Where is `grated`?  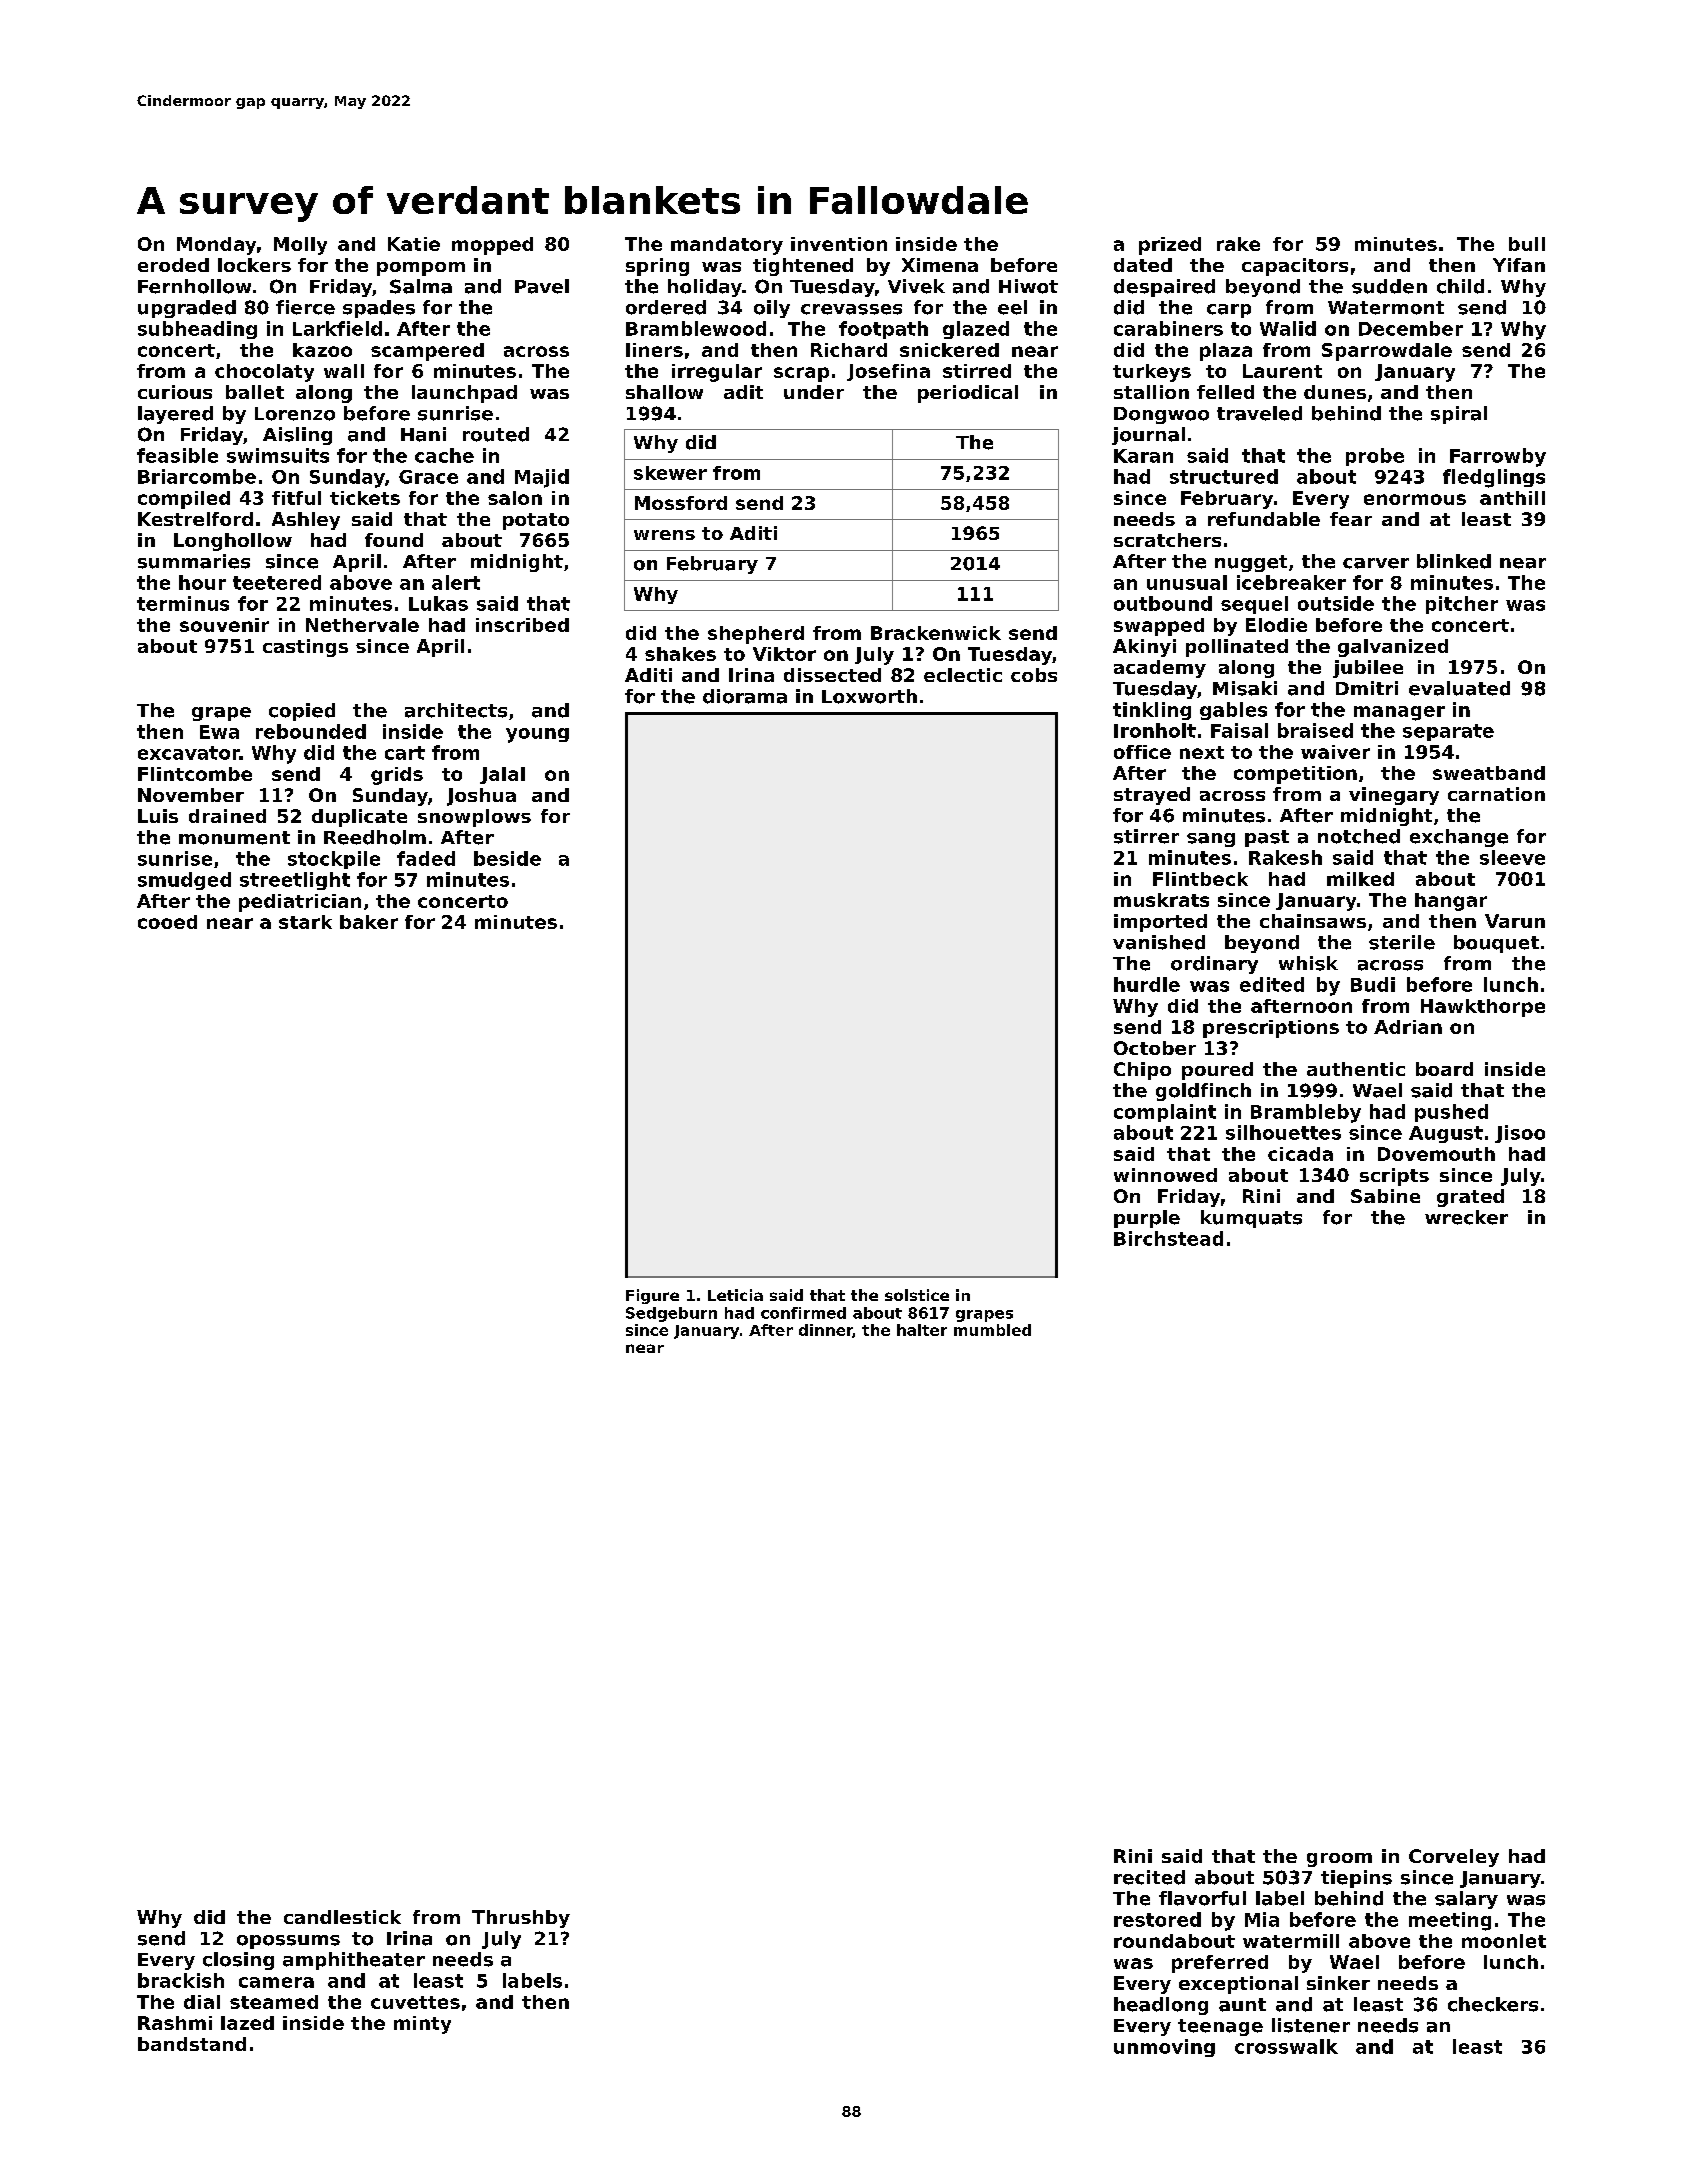 grated is located at coordinates (1470, 1198).
